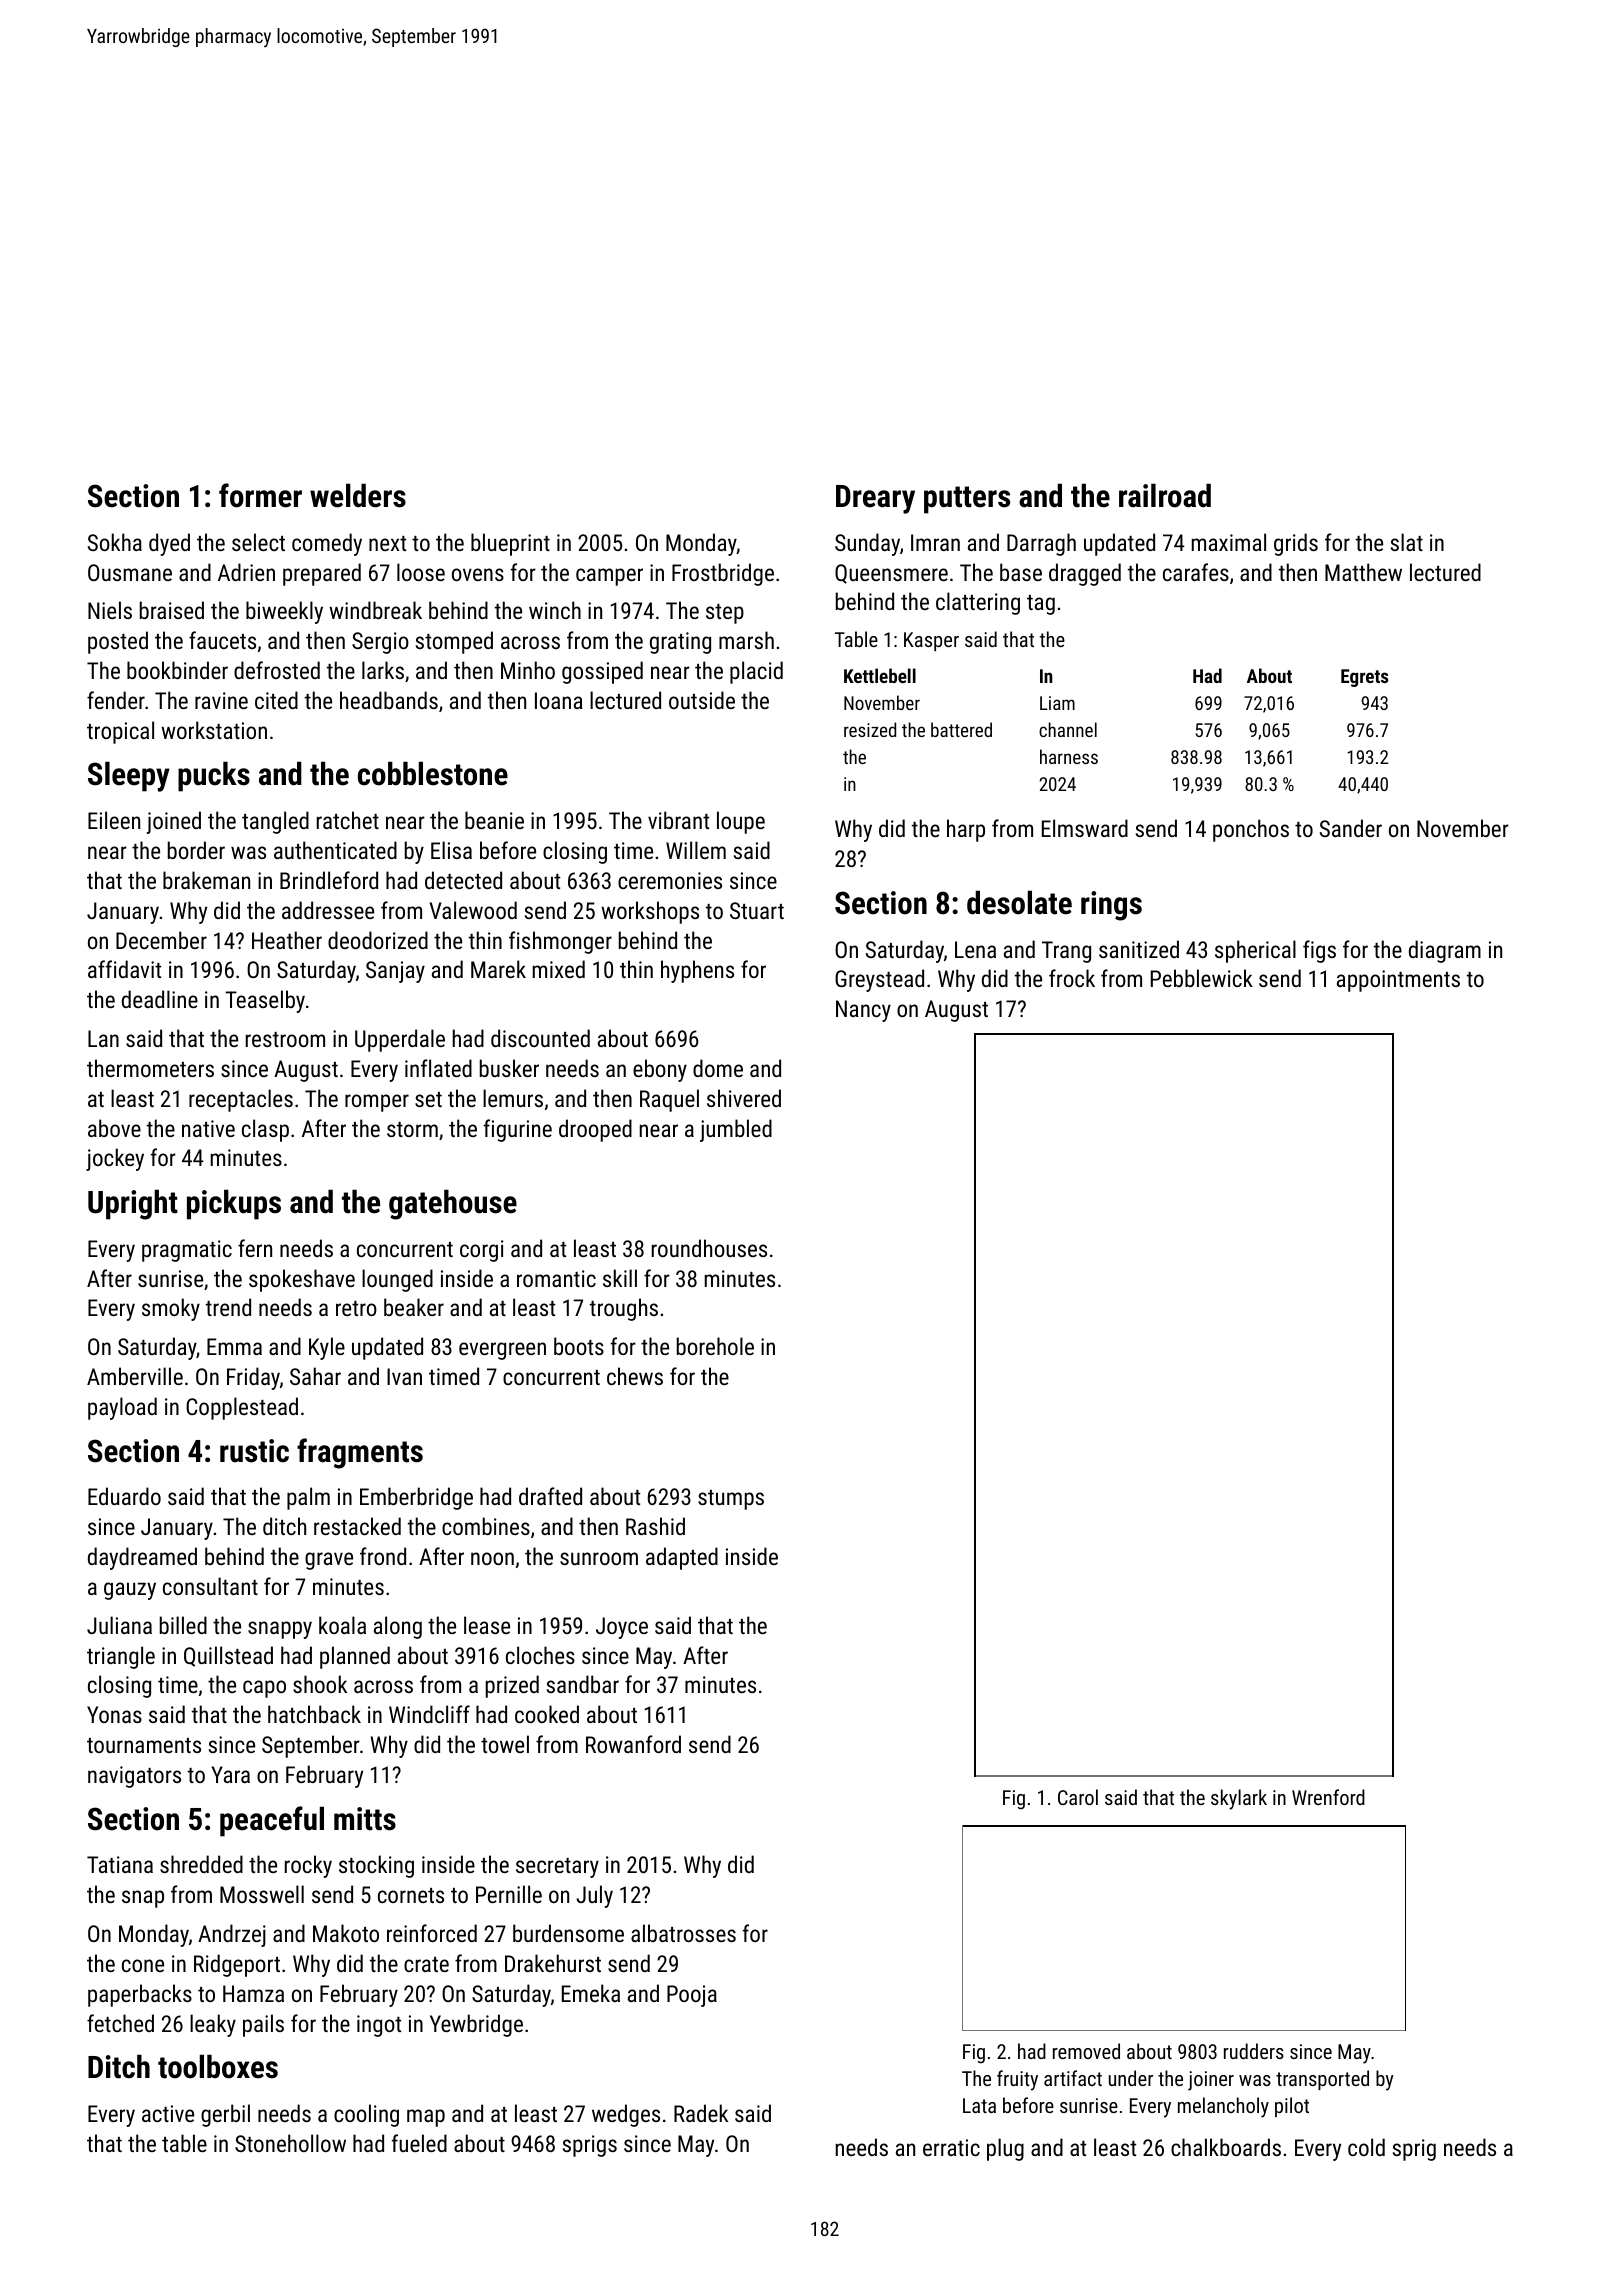  I want to click on Stonehollow, so click(290, 2143).
